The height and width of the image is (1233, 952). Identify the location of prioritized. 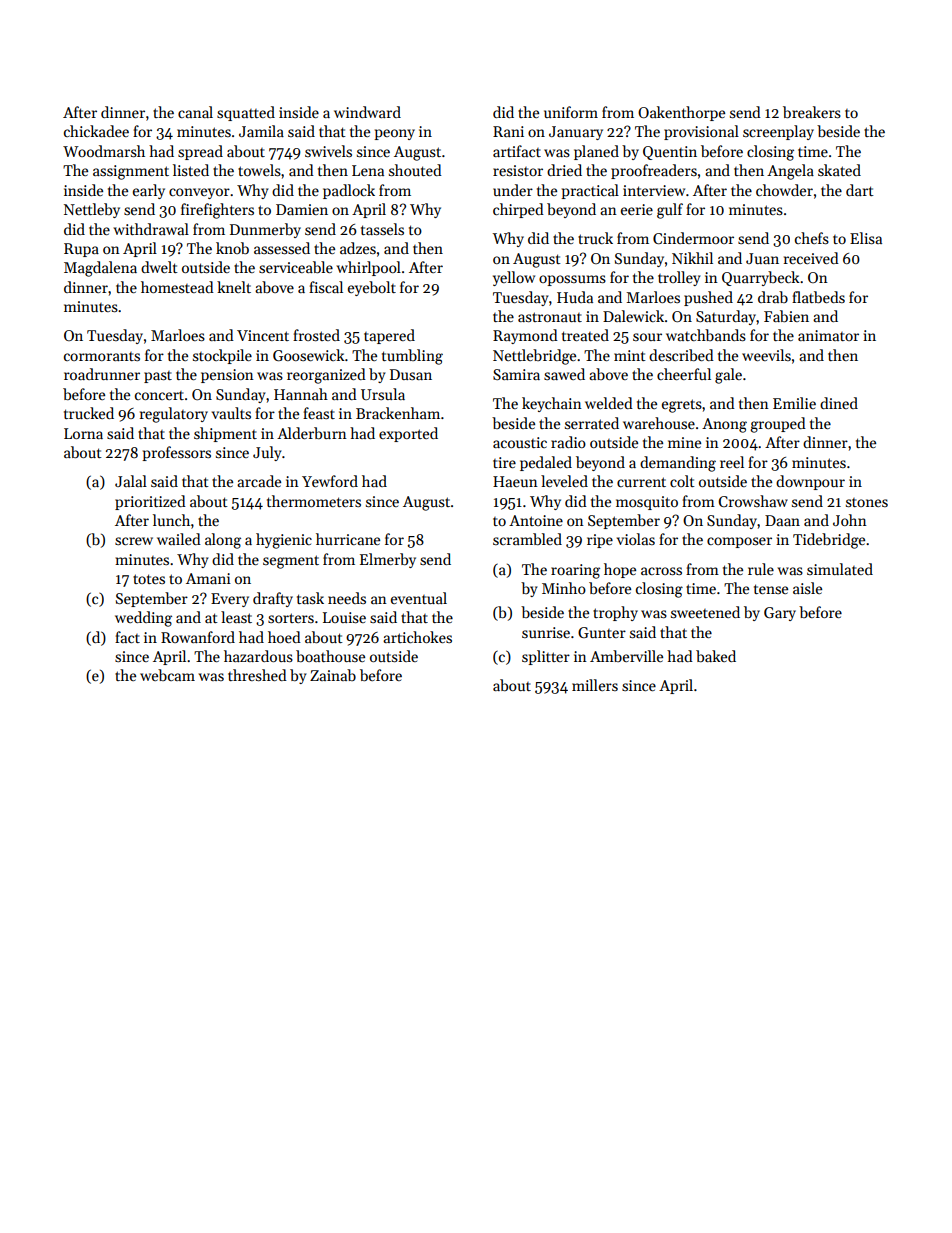
(150, 502).
